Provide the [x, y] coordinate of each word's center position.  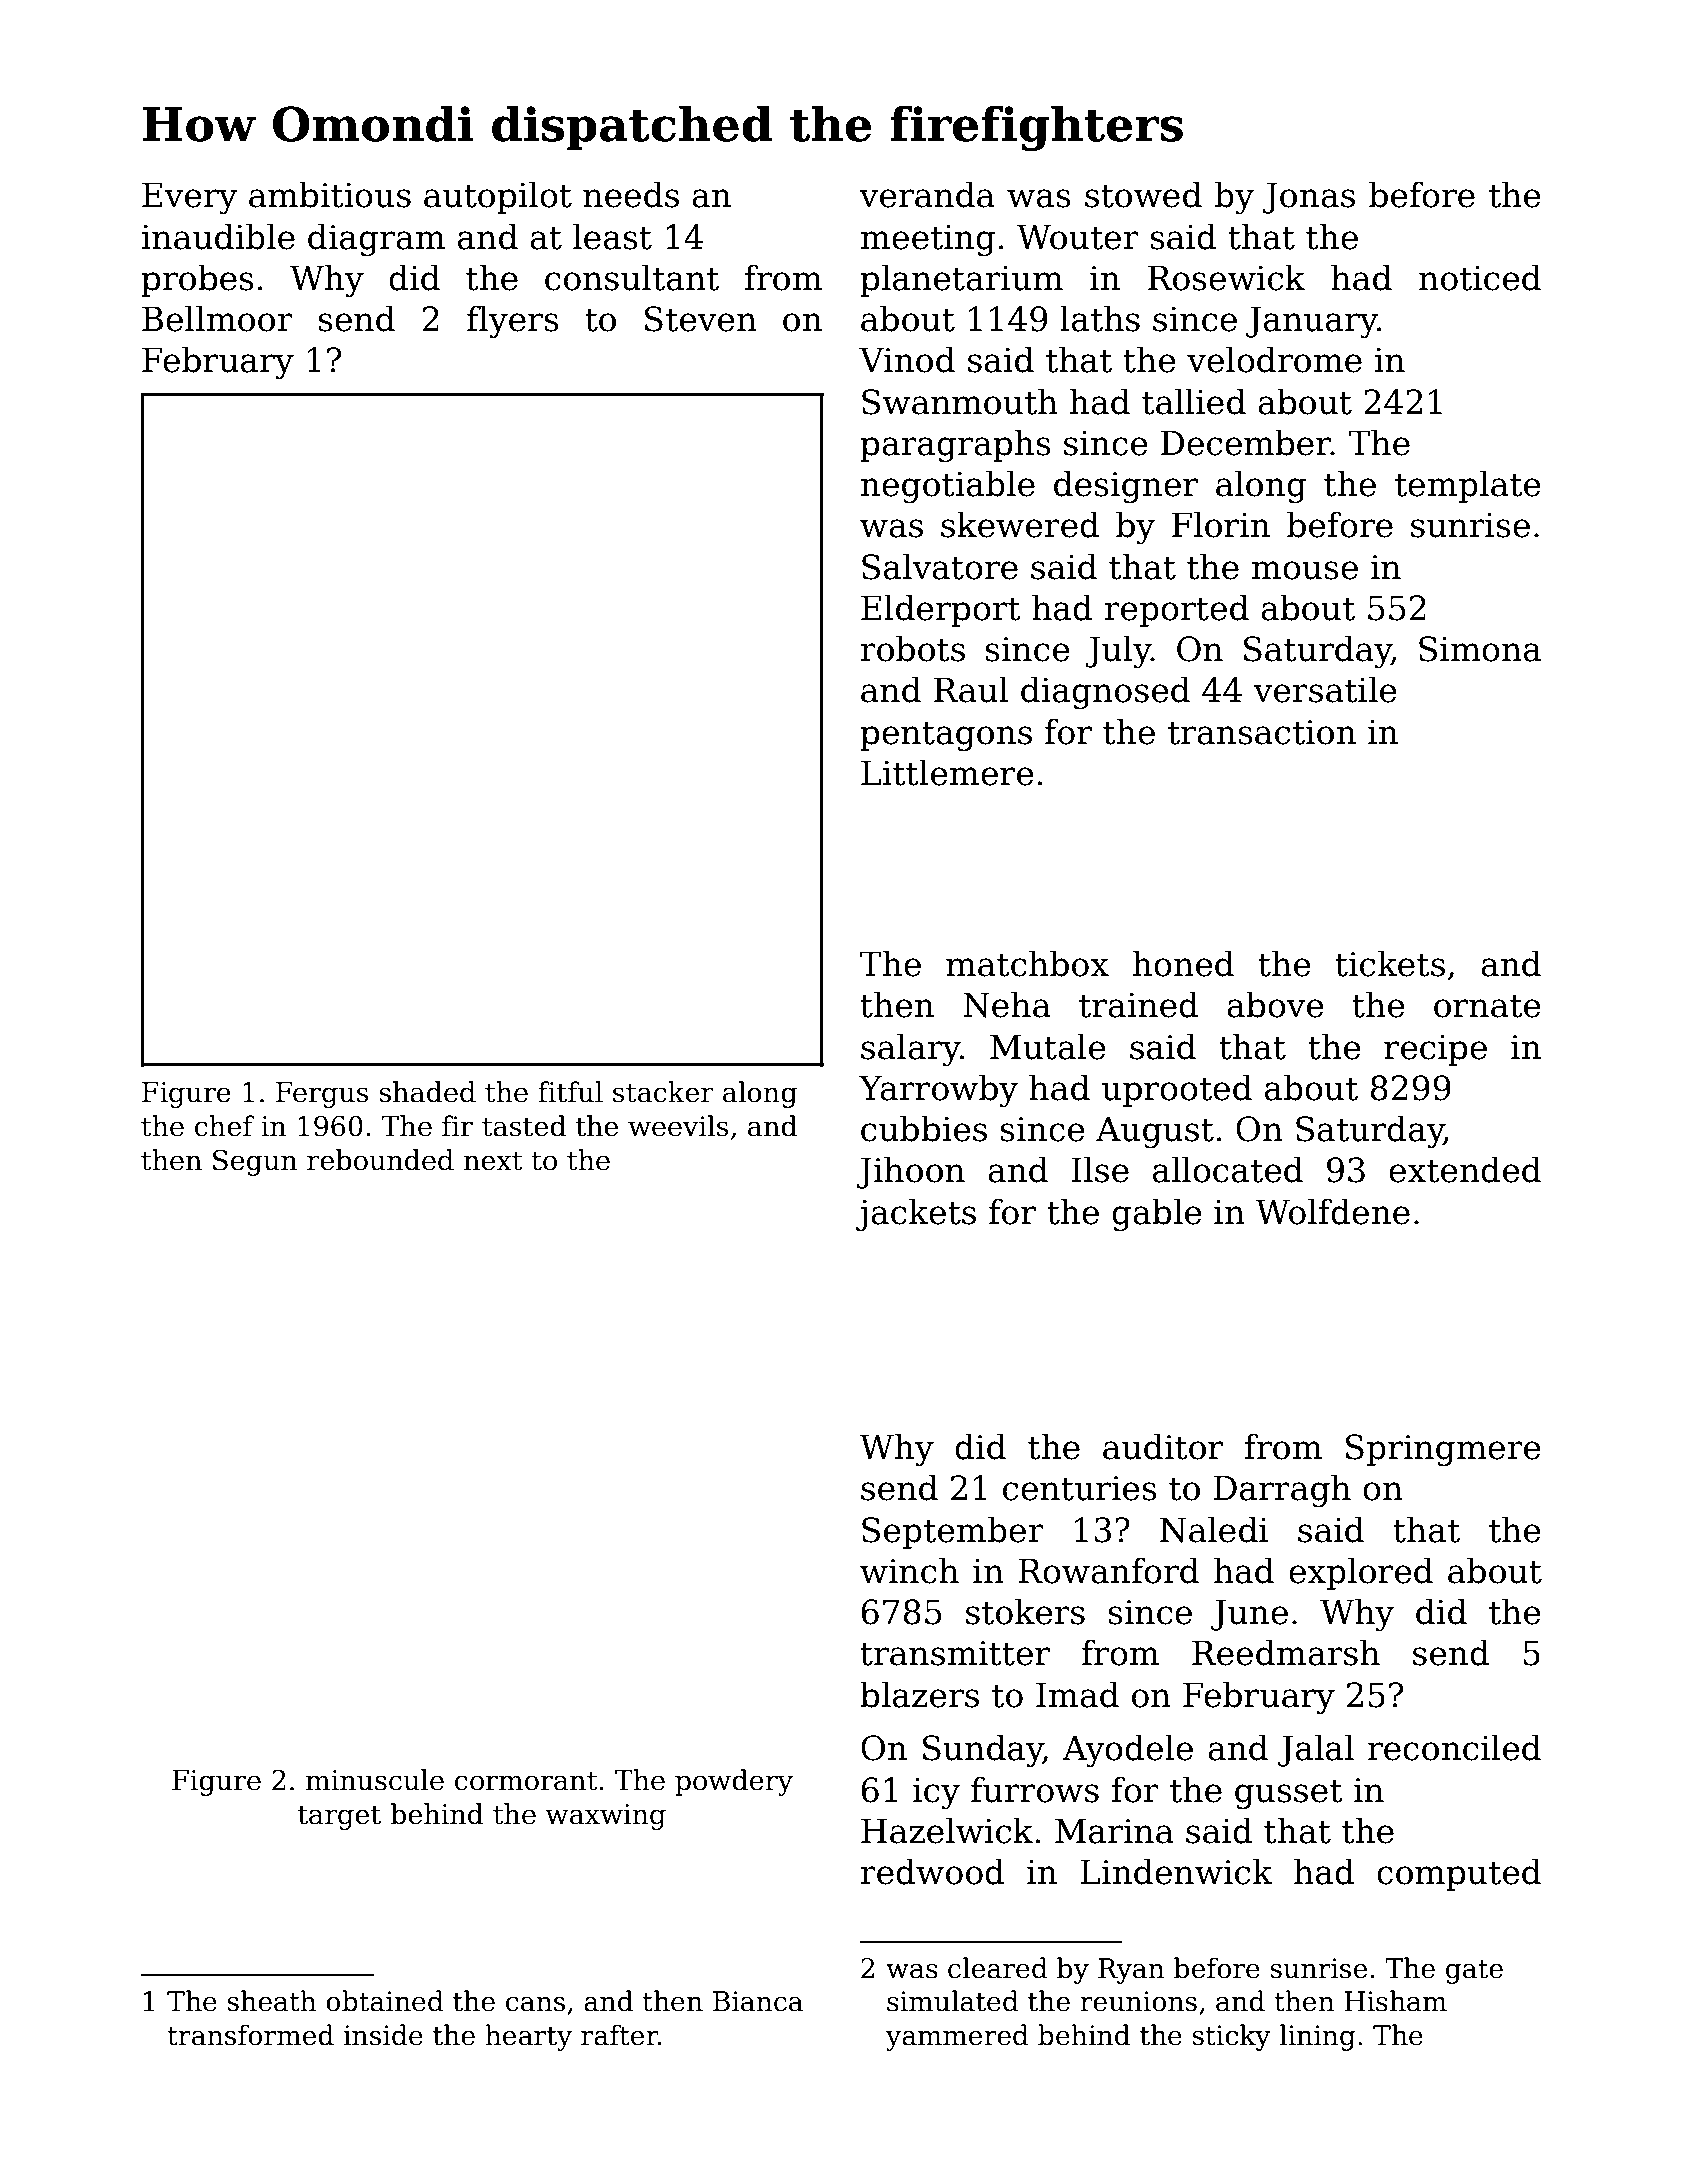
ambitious [330, 194]
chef [224, 1126]
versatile [1325, 689]
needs [631, 194]
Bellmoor [217, 318]
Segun [255, 1162]
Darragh [1282, 1490]
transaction [1262, 732]
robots [913, 648]
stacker [663, 1092]
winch [909, 1570]
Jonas [1309, 198]
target [339, 1818]
